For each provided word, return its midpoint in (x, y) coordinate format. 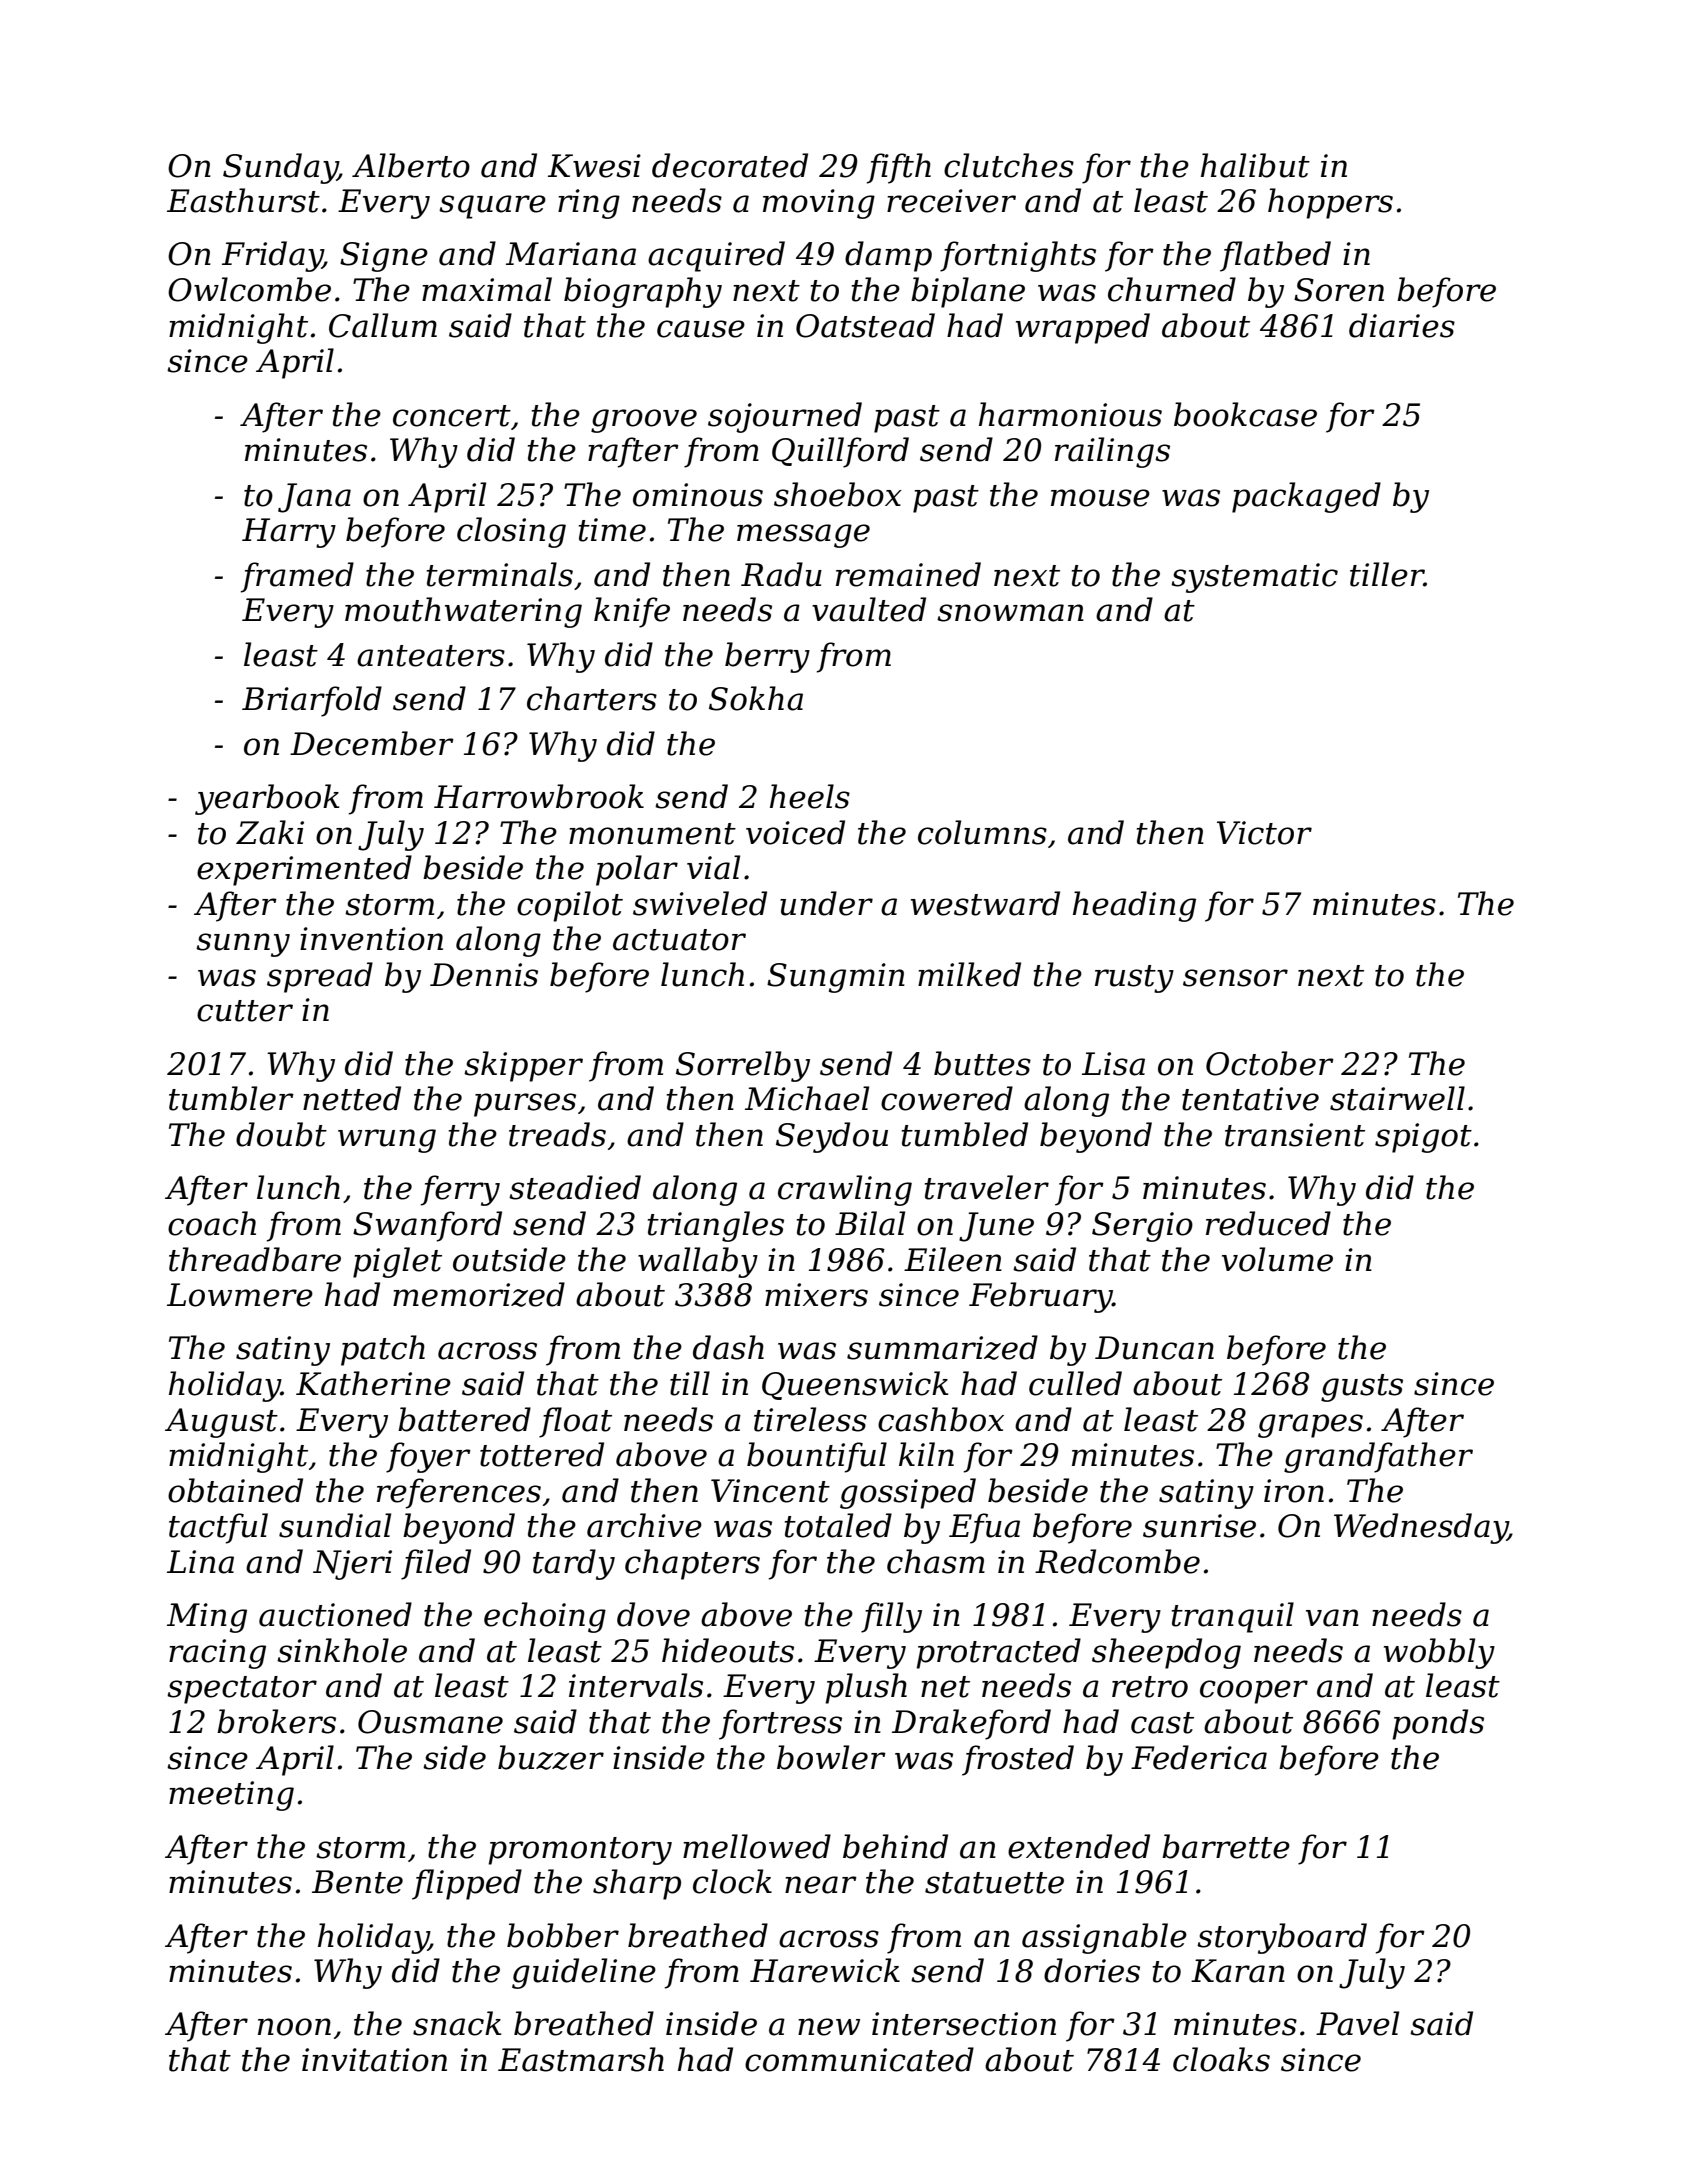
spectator (242, 1690)
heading (1134, 906)
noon (294, 2027)
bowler (831, 1757)
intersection (964, 2024)
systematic (1254, 578)
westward (985, 903)
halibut (1255, 165)
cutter (245, 1011)
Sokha (756, 698)
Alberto (411, 165)
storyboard (1282, 1938)
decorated (730, 165)
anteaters (431, 656)
